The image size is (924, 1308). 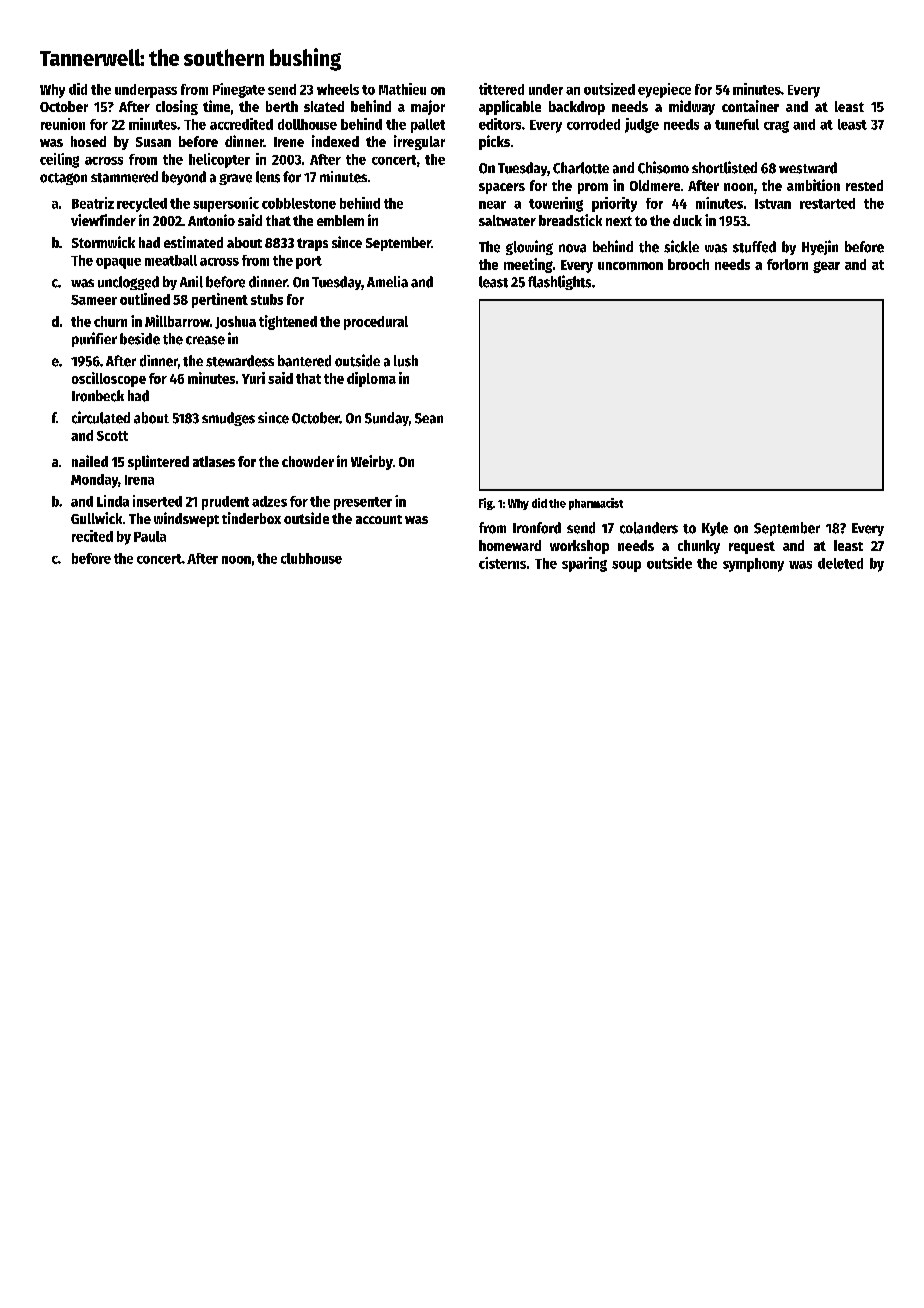 I want to click on indexed, so click(x=335, y=141).
